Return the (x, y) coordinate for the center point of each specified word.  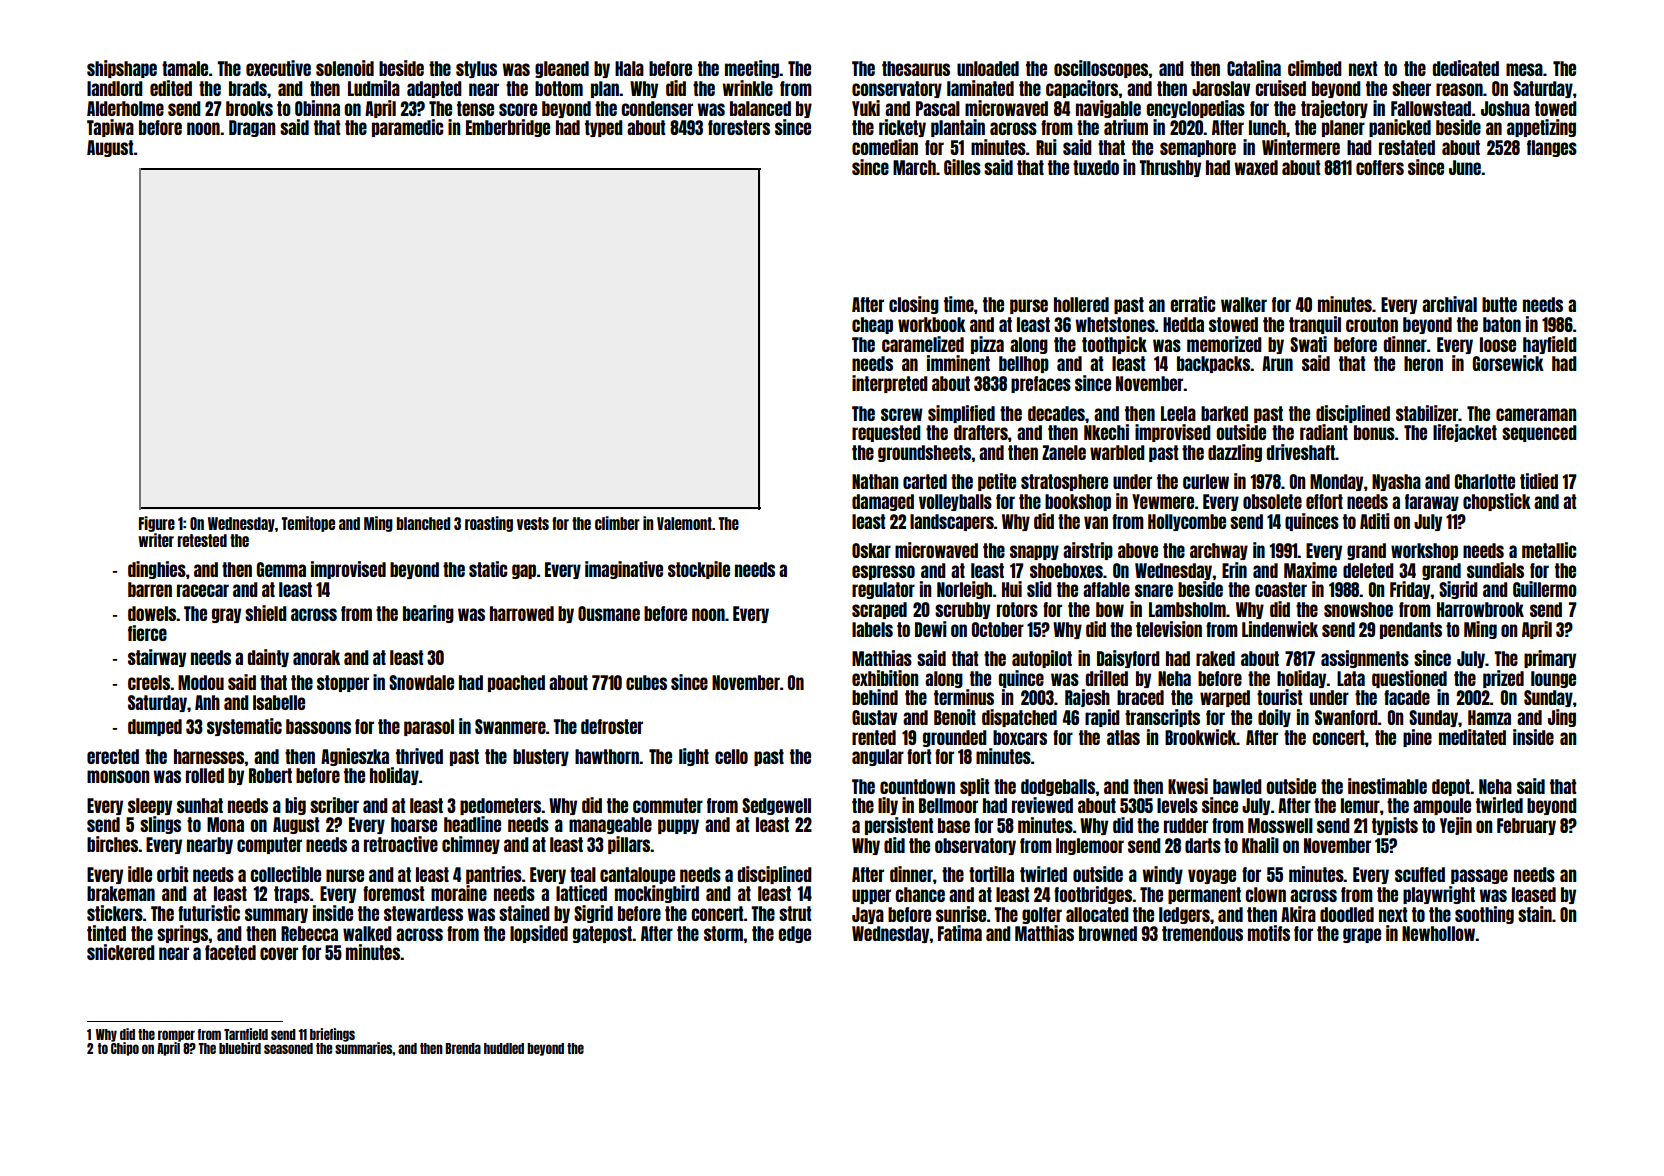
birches (113, 844)
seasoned (288, 1048)
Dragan (252, 128)
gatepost (602, 934)
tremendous (1202, 933)
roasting (489, 524)
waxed (1256, 167)
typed (604, 128)
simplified (961, 414)
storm (724, 933)
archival (1449, 304)
